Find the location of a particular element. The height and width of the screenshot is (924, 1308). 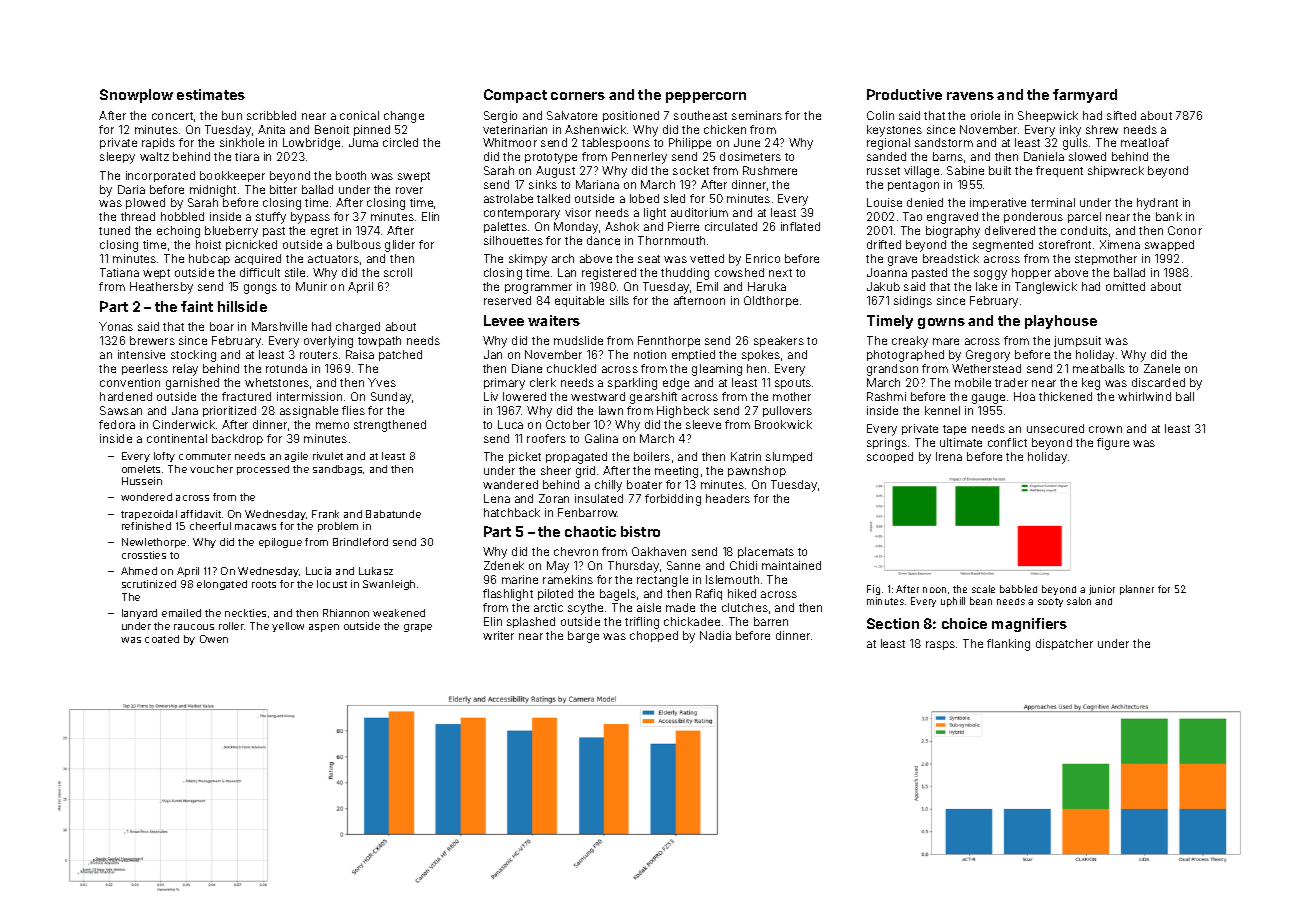

scooped is located at coordinates (890, 457).
